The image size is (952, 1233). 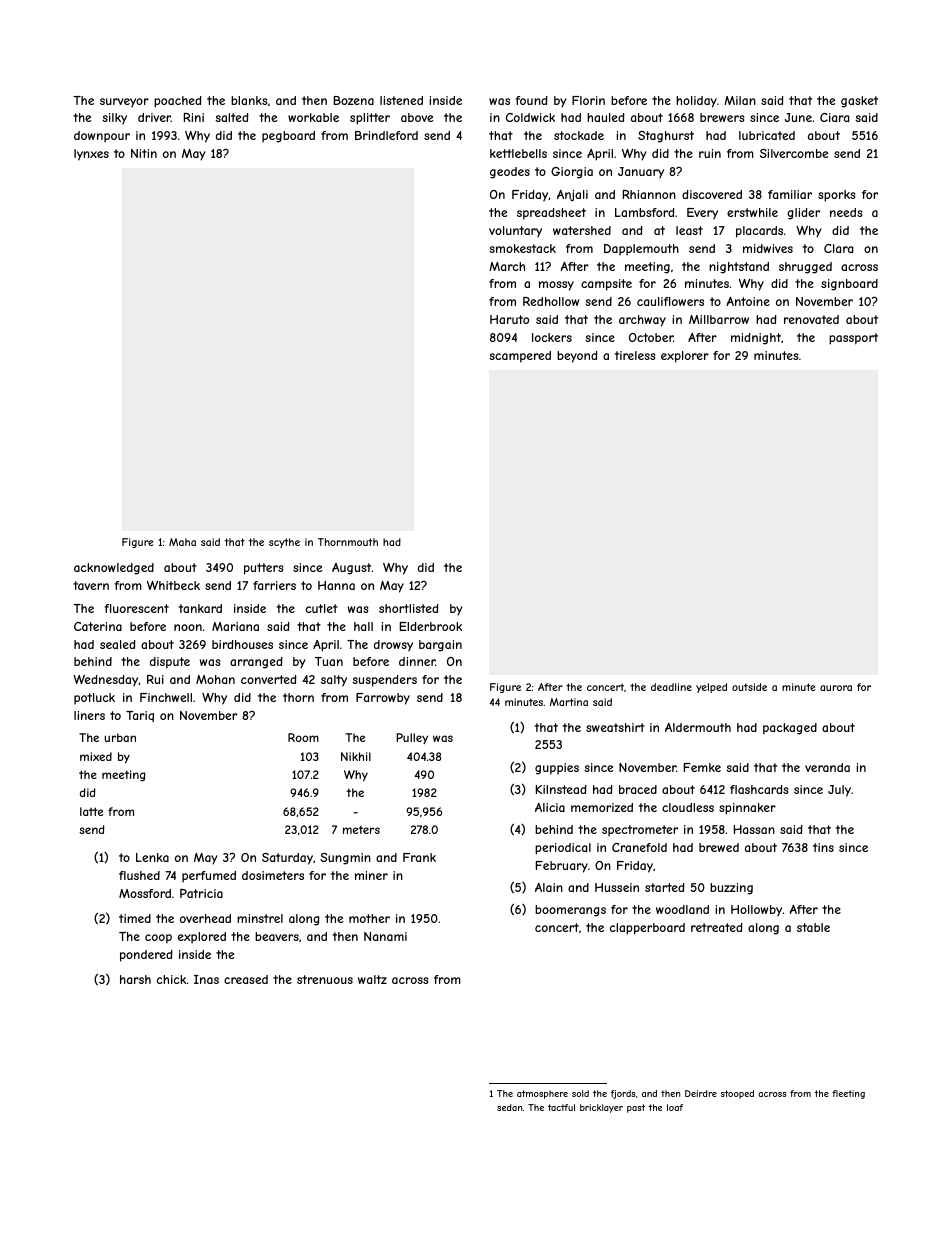 I want to click on flushed, so click(x=139, y=875).
